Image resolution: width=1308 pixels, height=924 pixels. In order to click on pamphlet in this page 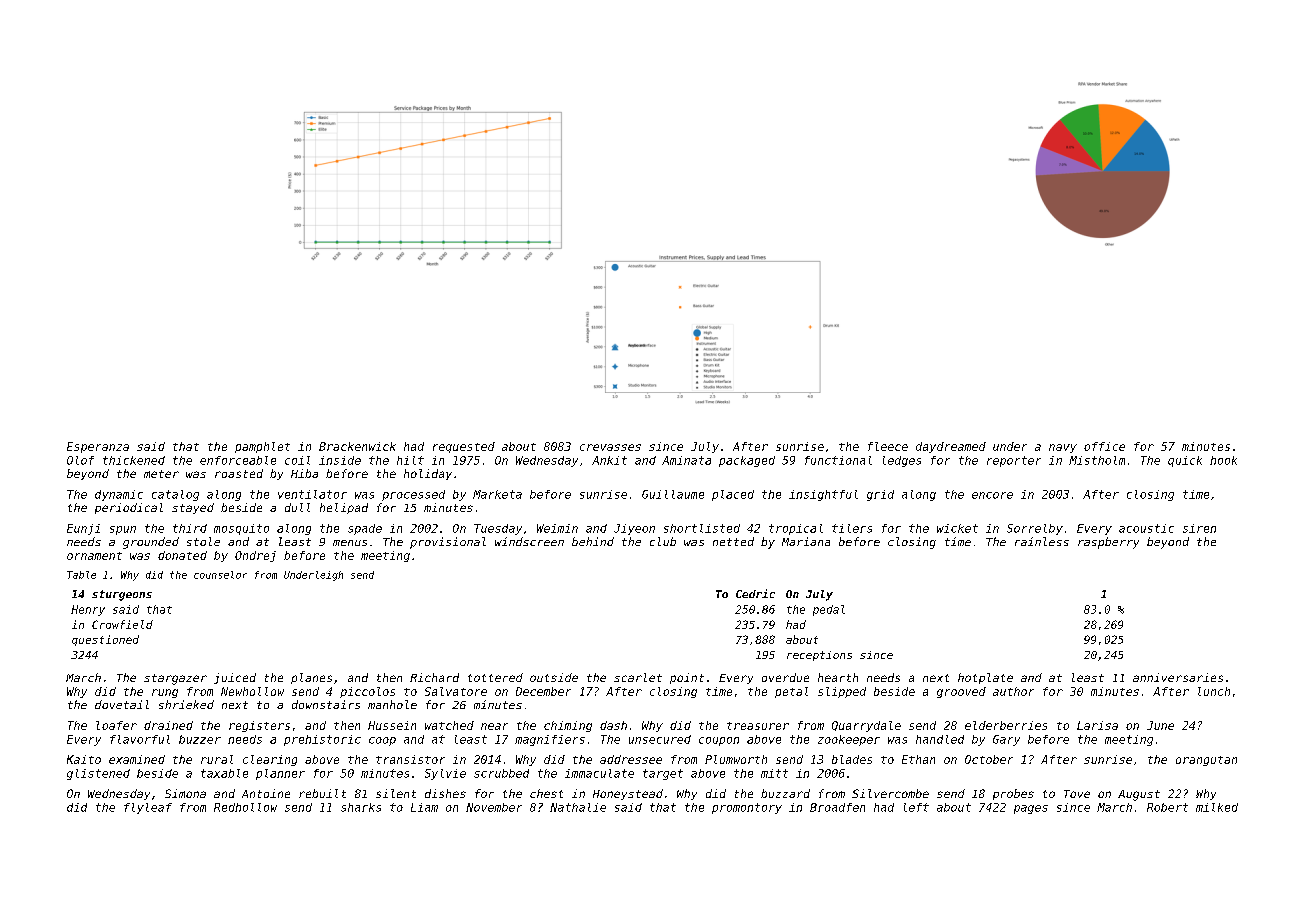, I will do `click(262, 447)`.
